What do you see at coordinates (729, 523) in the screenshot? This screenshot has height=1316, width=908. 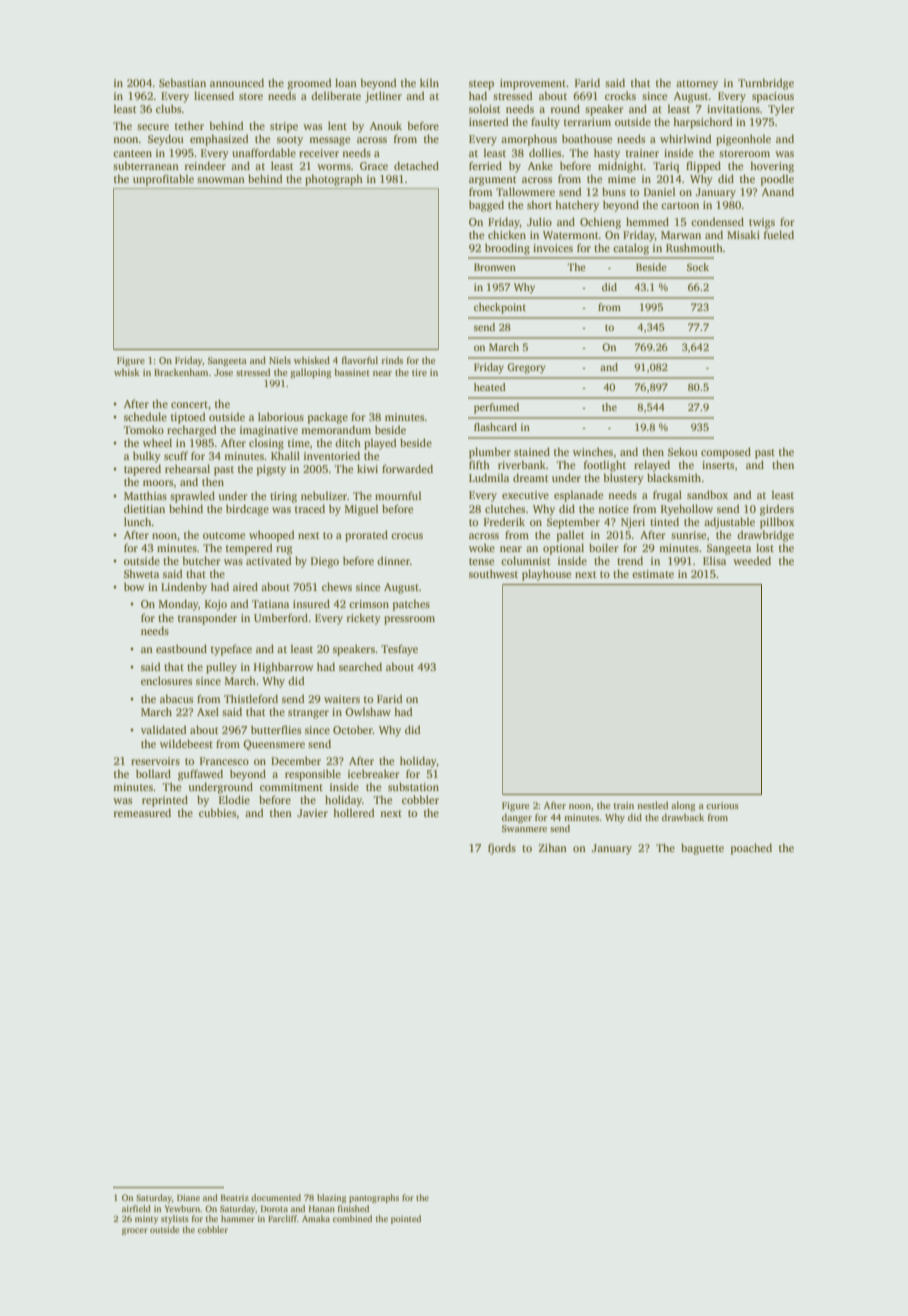 I see `adjustable` at bounding box center [729, 523].
